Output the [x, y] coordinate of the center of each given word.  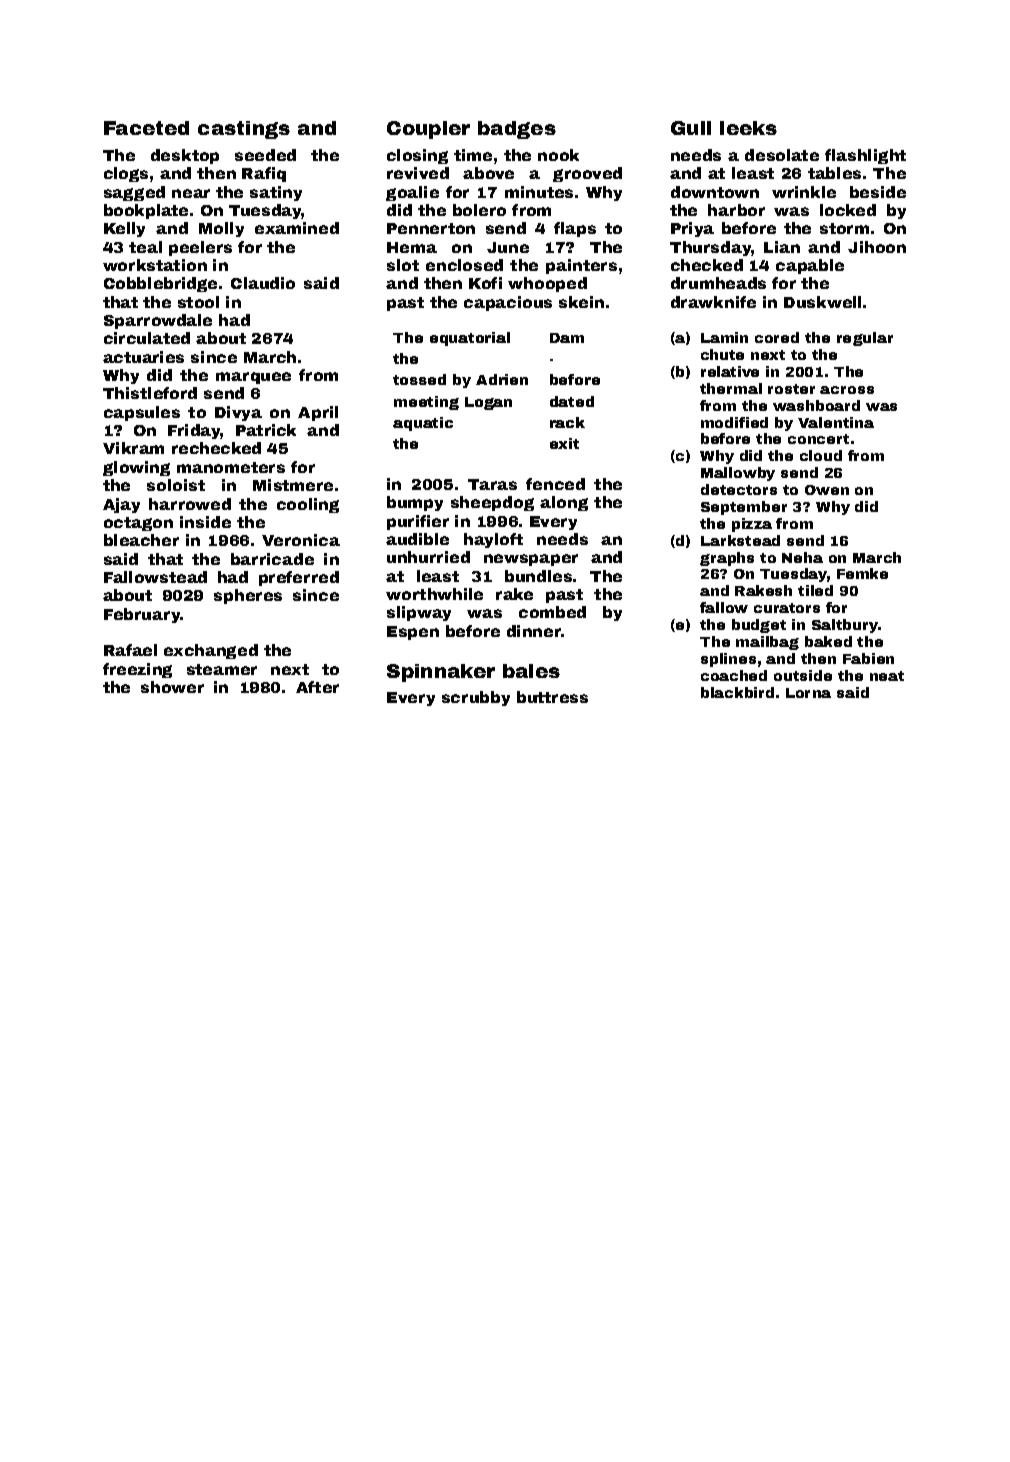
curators [787, 608]
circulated [147, 338]
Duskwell [822, 302]
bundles [538, 576]
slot [403, 265]
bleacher [141, 540]
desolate [782, 155]
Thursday [711, 248]
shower [172, 687]
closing [417, 156]
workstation [155, 265]
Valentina [836, 422]
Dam [567, 338]
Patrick [266, 430]
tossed [419, 379]
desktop [185, 156]
